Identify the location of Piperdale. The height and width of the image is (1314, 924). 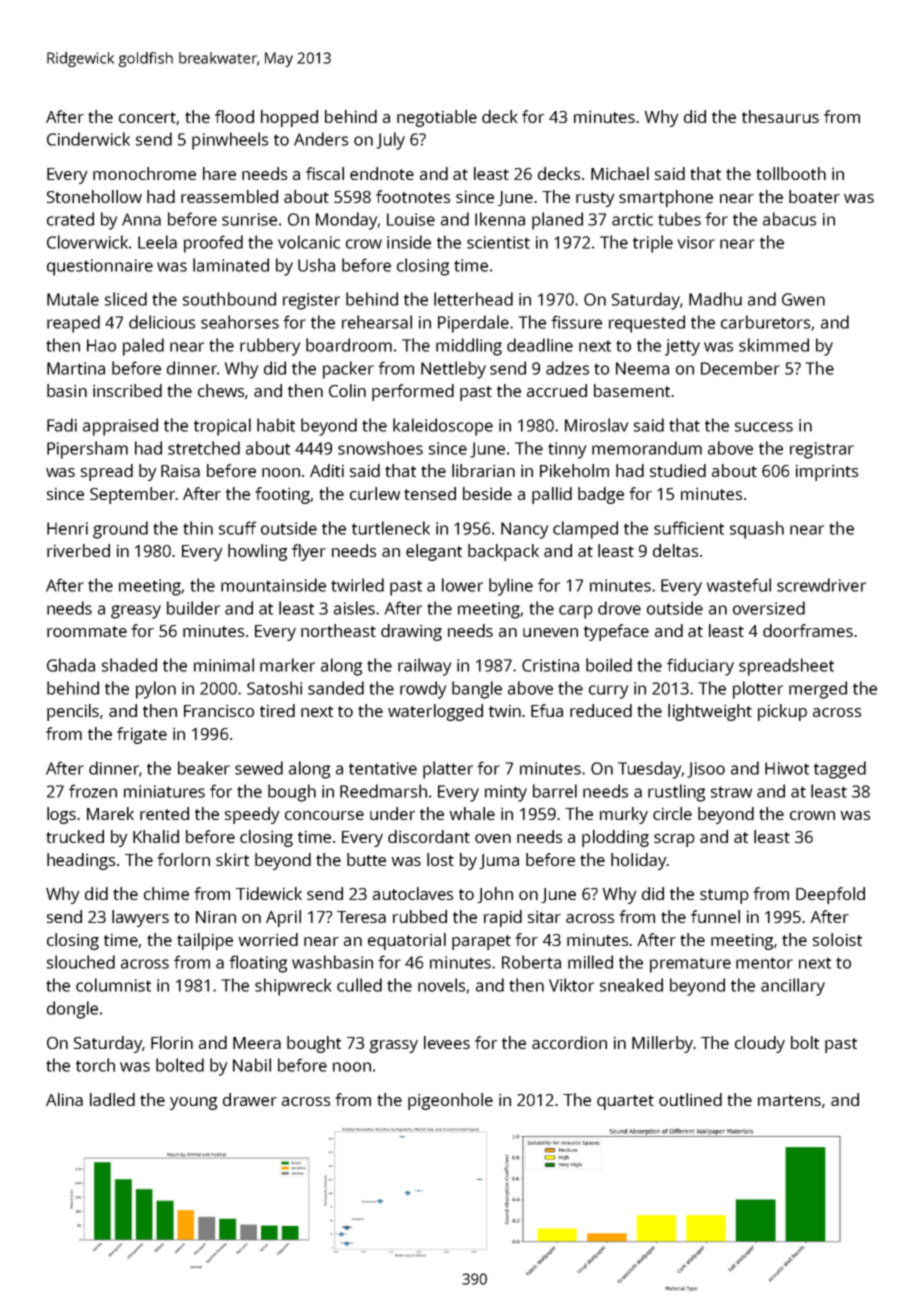
(473, 324).
